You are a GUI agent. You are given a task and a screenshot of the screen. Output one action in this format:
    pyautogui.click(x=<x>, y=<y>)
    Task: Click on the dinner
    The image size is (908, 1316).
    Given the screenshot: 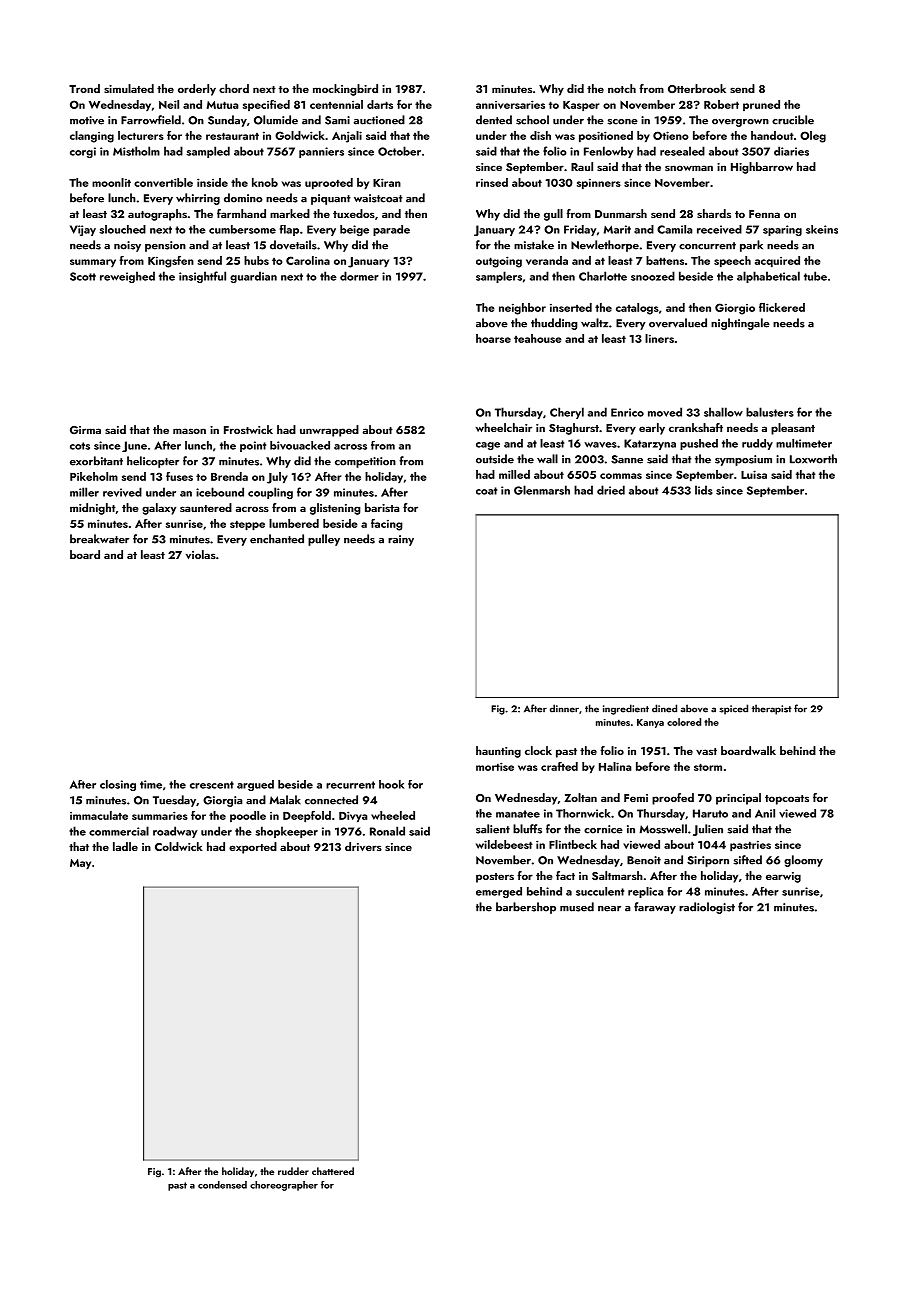 What is the action you would take?
    pyautogui.click(x=564, y=708)
